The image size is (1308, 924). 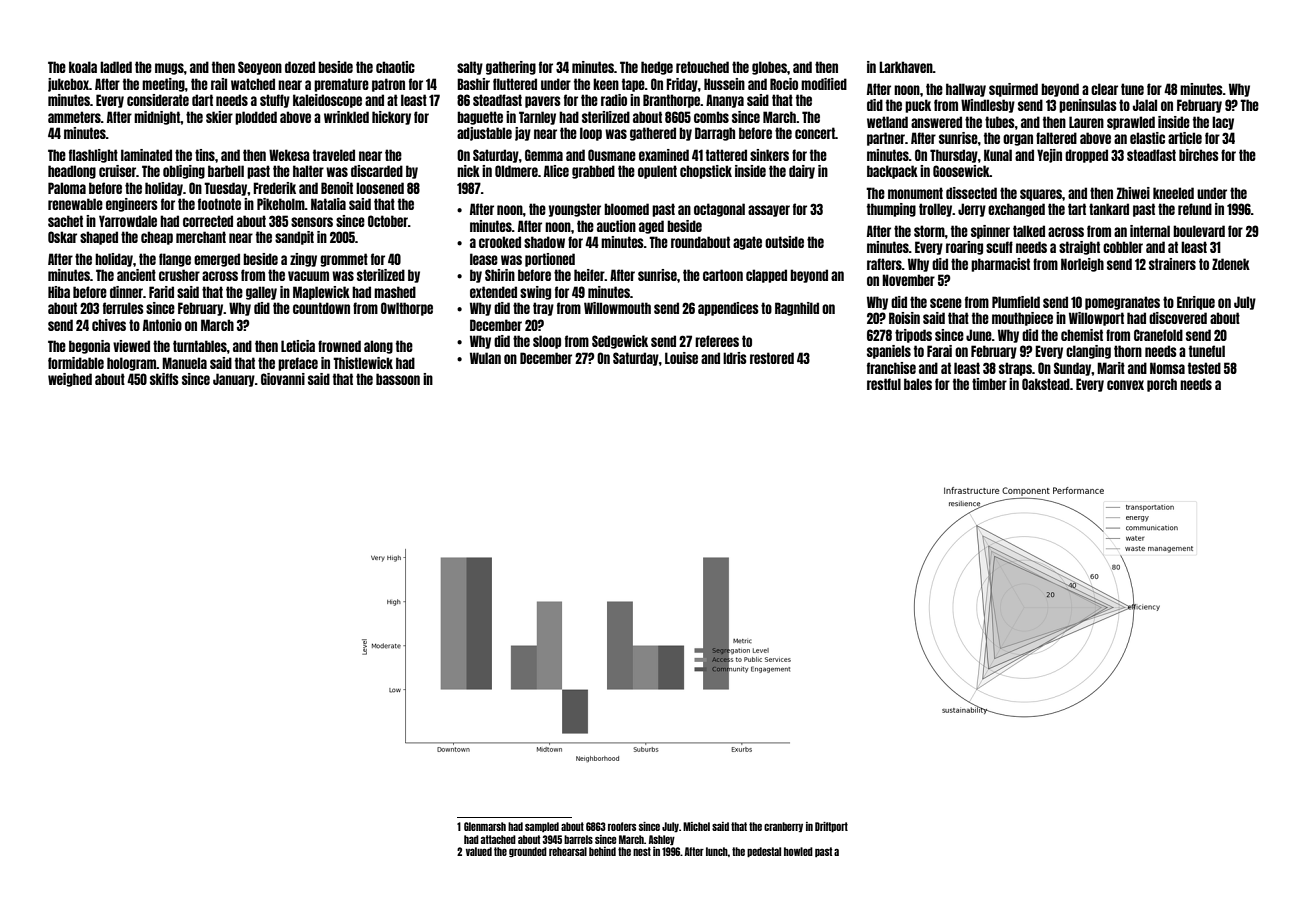 I want to click on Rocio, so click(x=784, y=84).
